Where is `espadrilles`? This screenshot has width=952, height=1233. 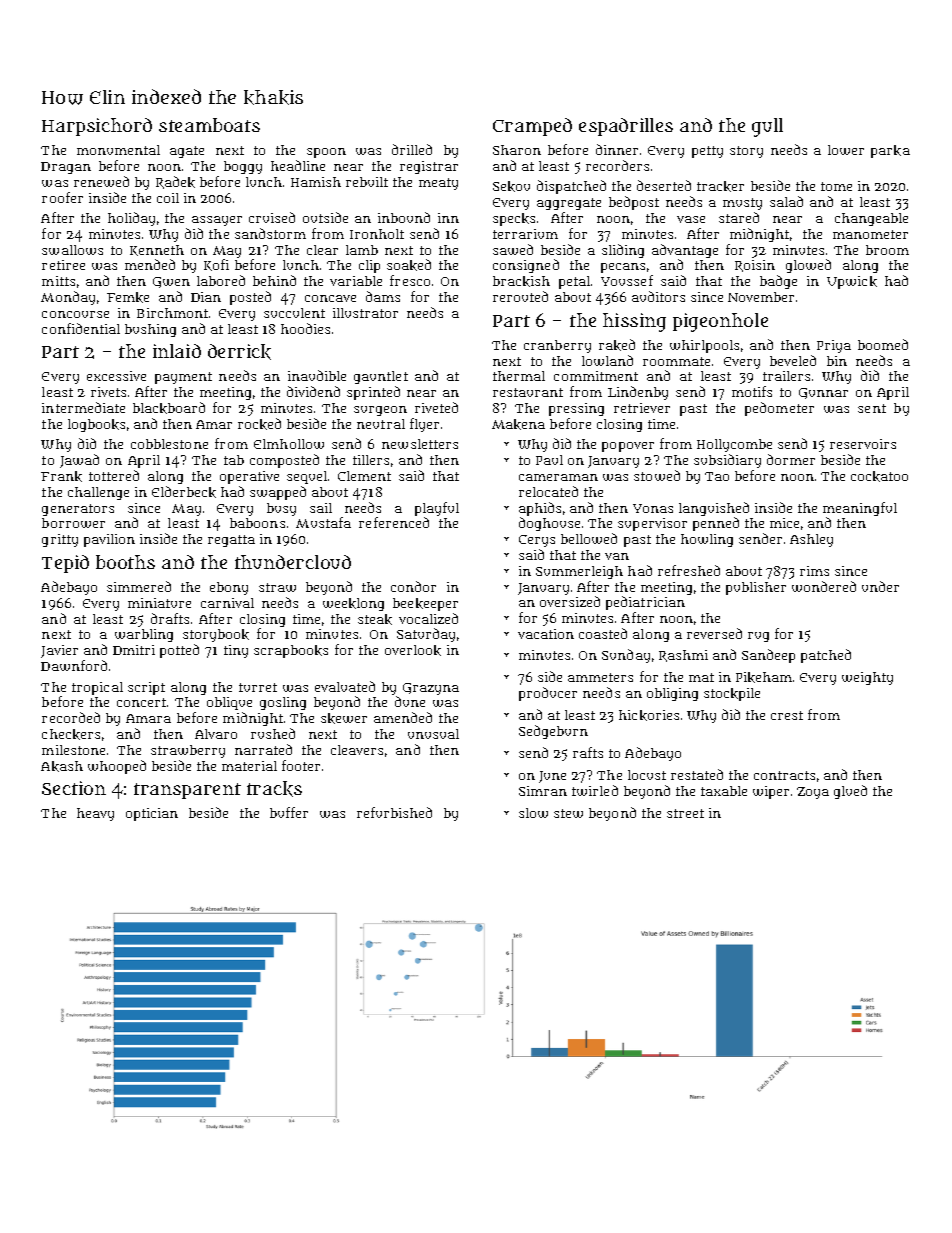 espadrilles is located at coordinates (626, 127).
